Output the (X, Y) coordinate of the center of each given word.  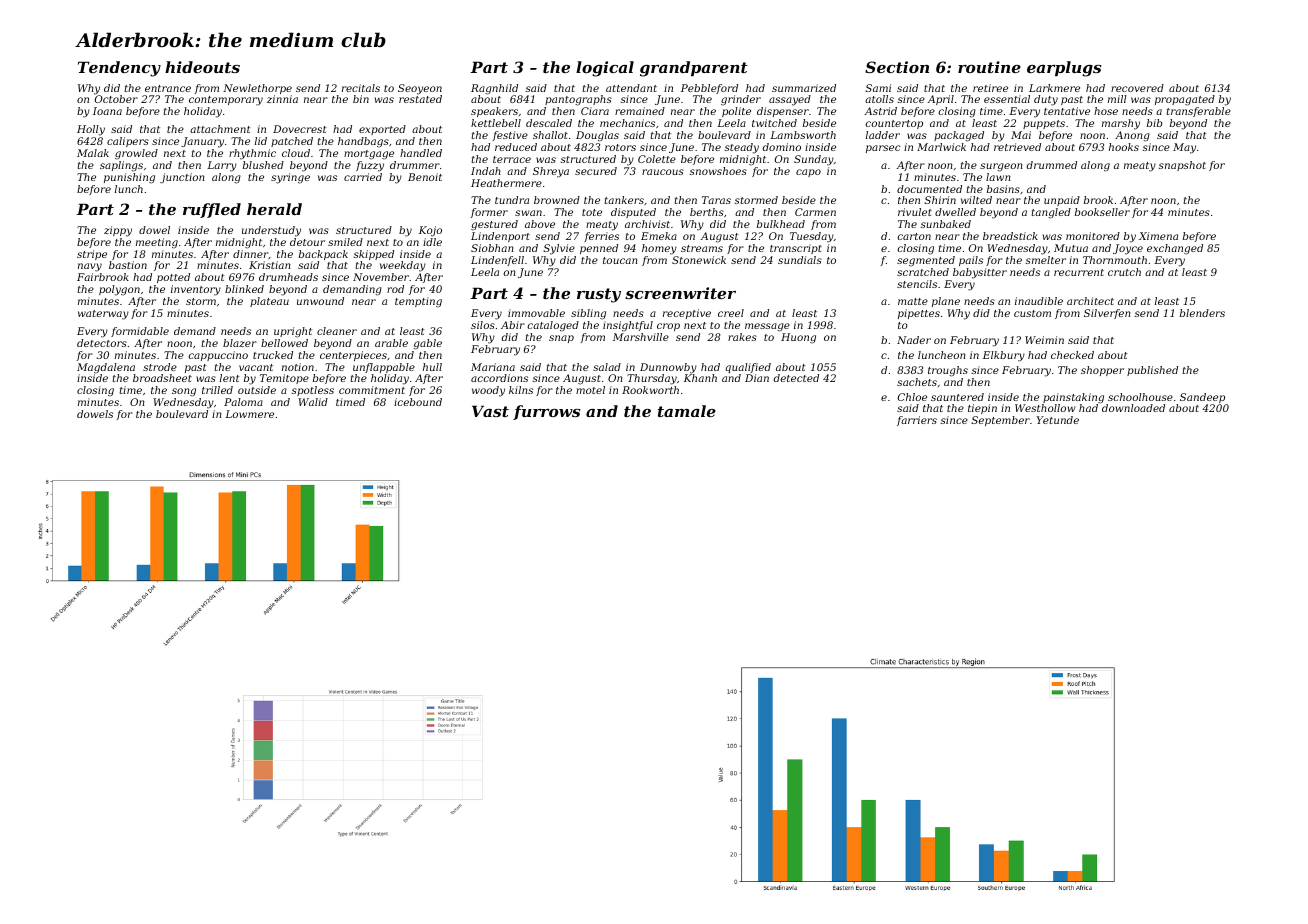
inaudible (1039, 301)
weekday (403, 266)
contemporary (226, 101)
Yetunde (1058, 420)
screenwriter (680, 293)
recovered (1137, 88)
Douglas (597, 136)
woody (488, 391)
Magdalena (106, 368)
